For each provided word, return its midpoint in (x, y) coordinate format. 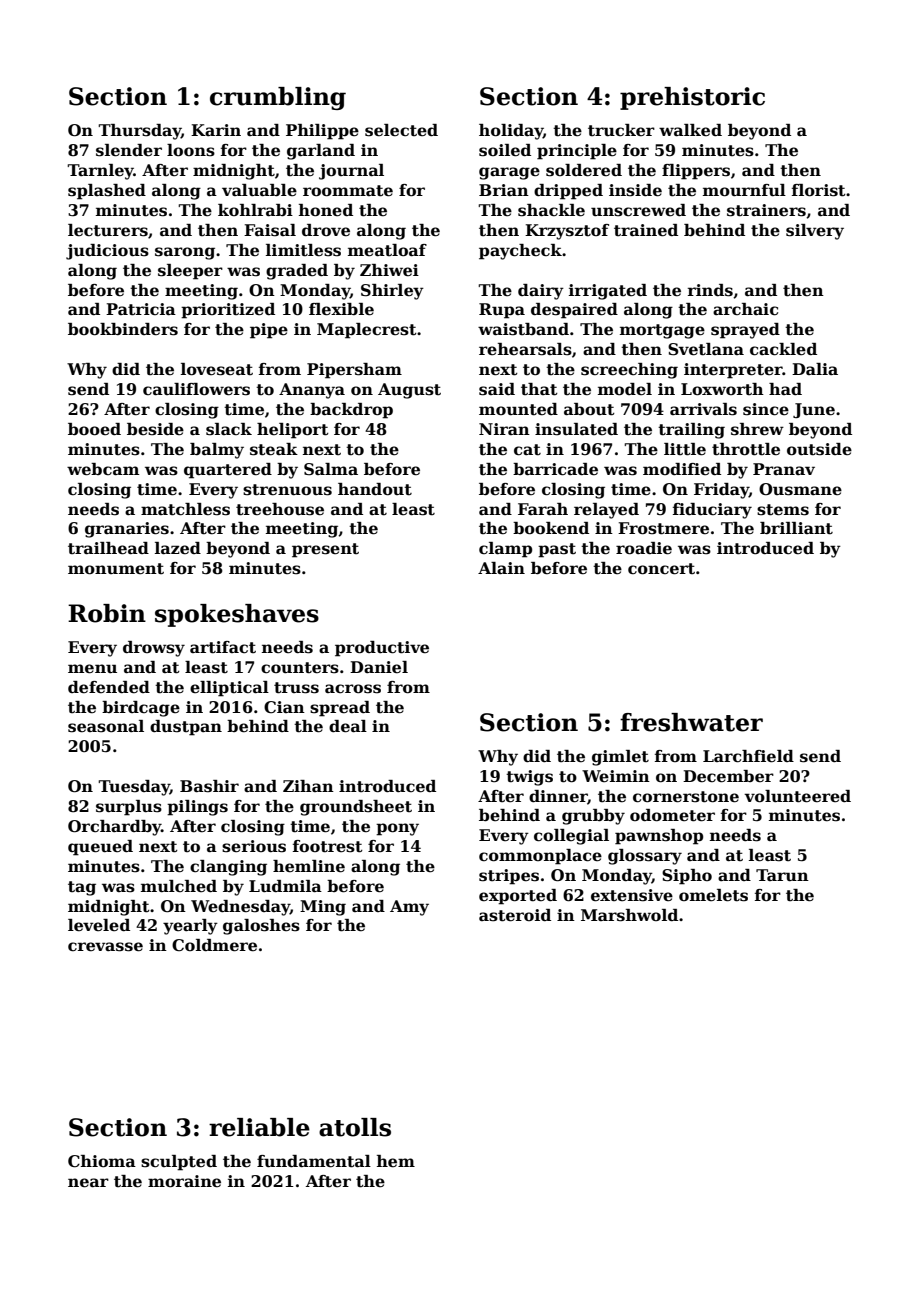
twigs (529, 778)
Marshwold (629, 915)
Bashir (209, 786)
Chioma (102, 1161)
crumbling (278, 98)
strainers (766, 210)
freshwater (691, 722)
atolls (355, 1127)
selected (401, 130)
